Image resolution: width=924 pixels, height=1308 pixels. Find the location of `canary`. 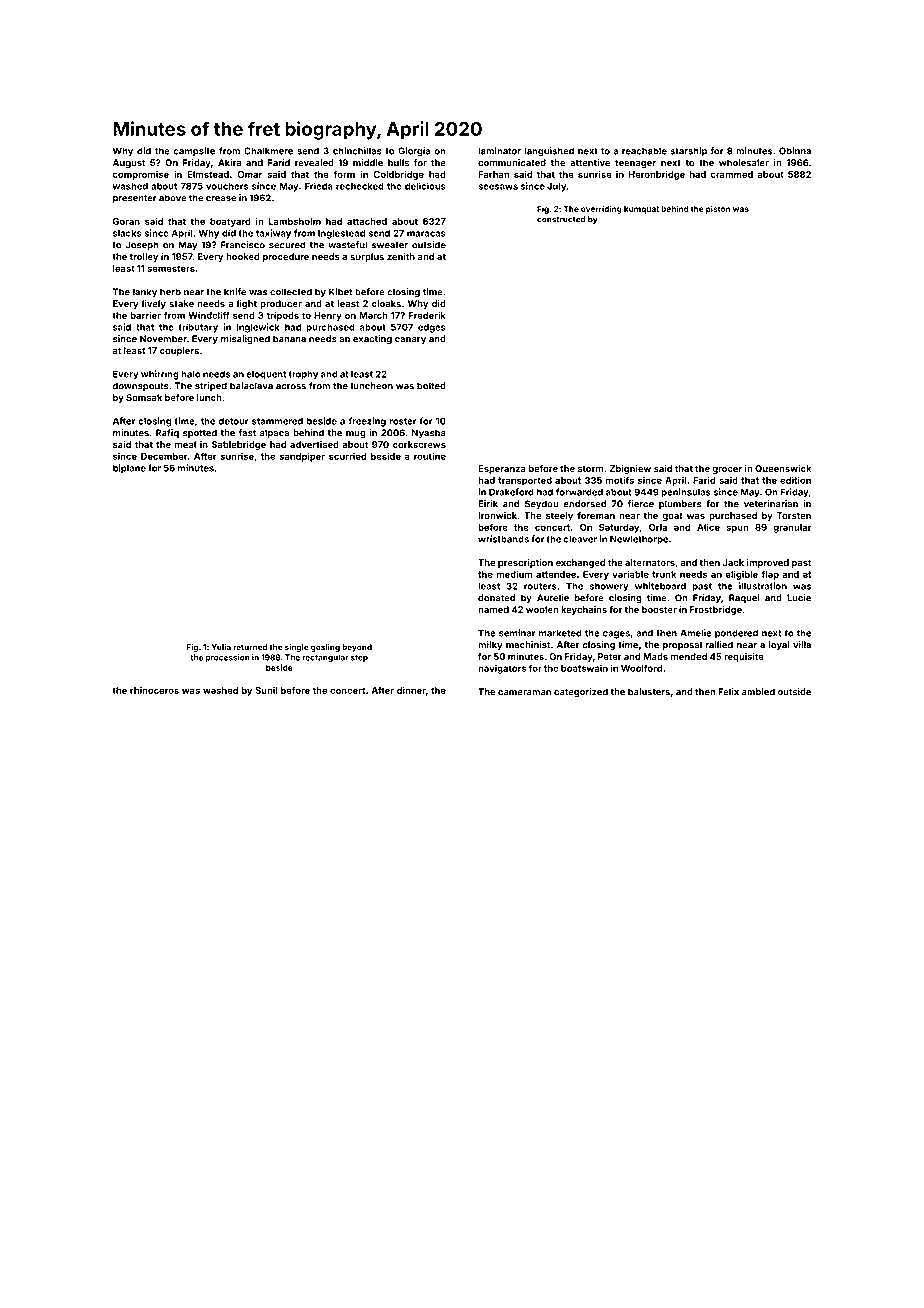

canary is located at coordinates (410, 340).
